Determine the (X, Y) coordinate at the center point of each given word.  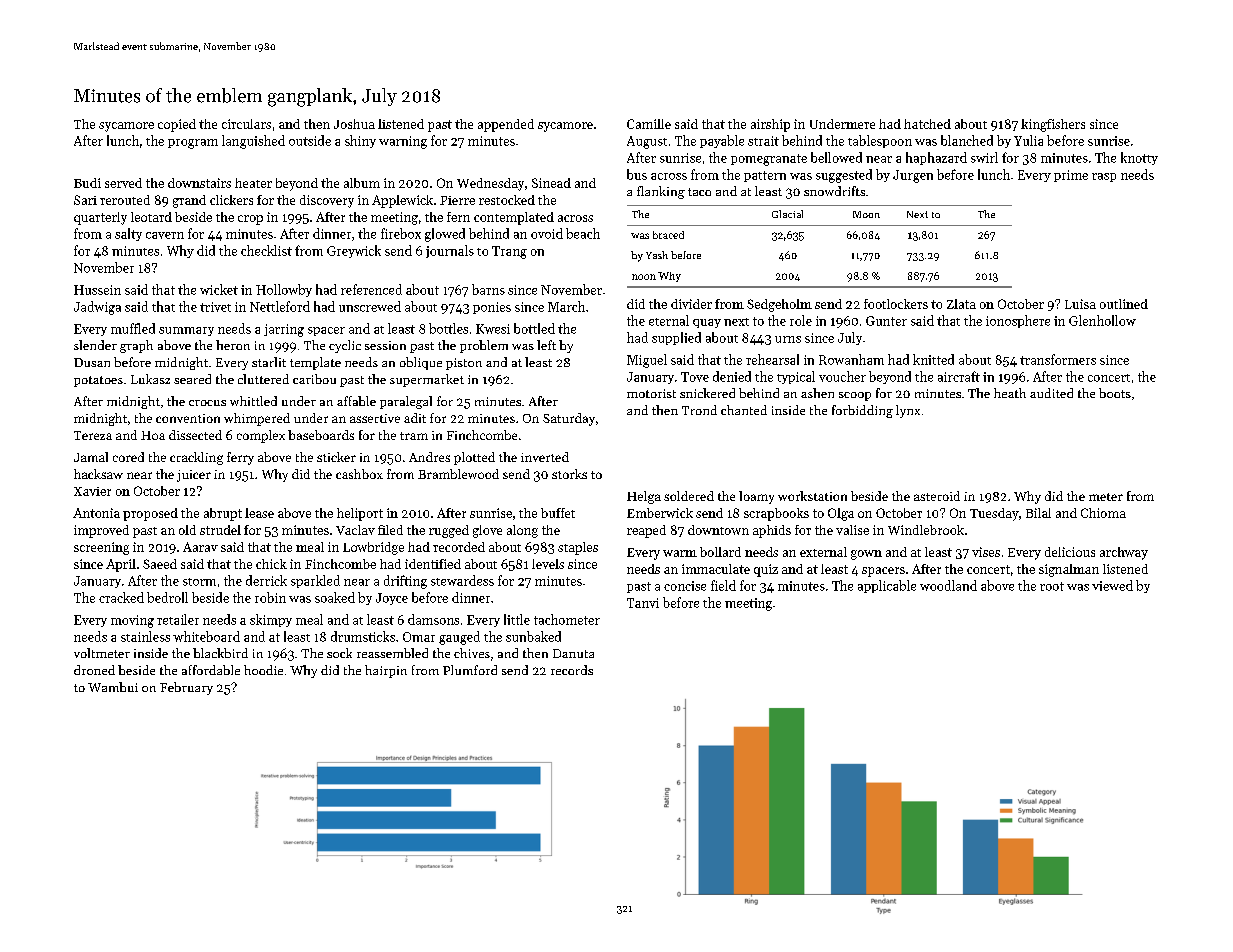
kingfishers (1053, 125)
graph (136, 346)
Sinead (551, 183)
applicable (887, 586)
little (517, 619)
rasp (1104, 177)
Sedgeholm (779, 305)
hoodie (263, 670)
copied (177, 125)
